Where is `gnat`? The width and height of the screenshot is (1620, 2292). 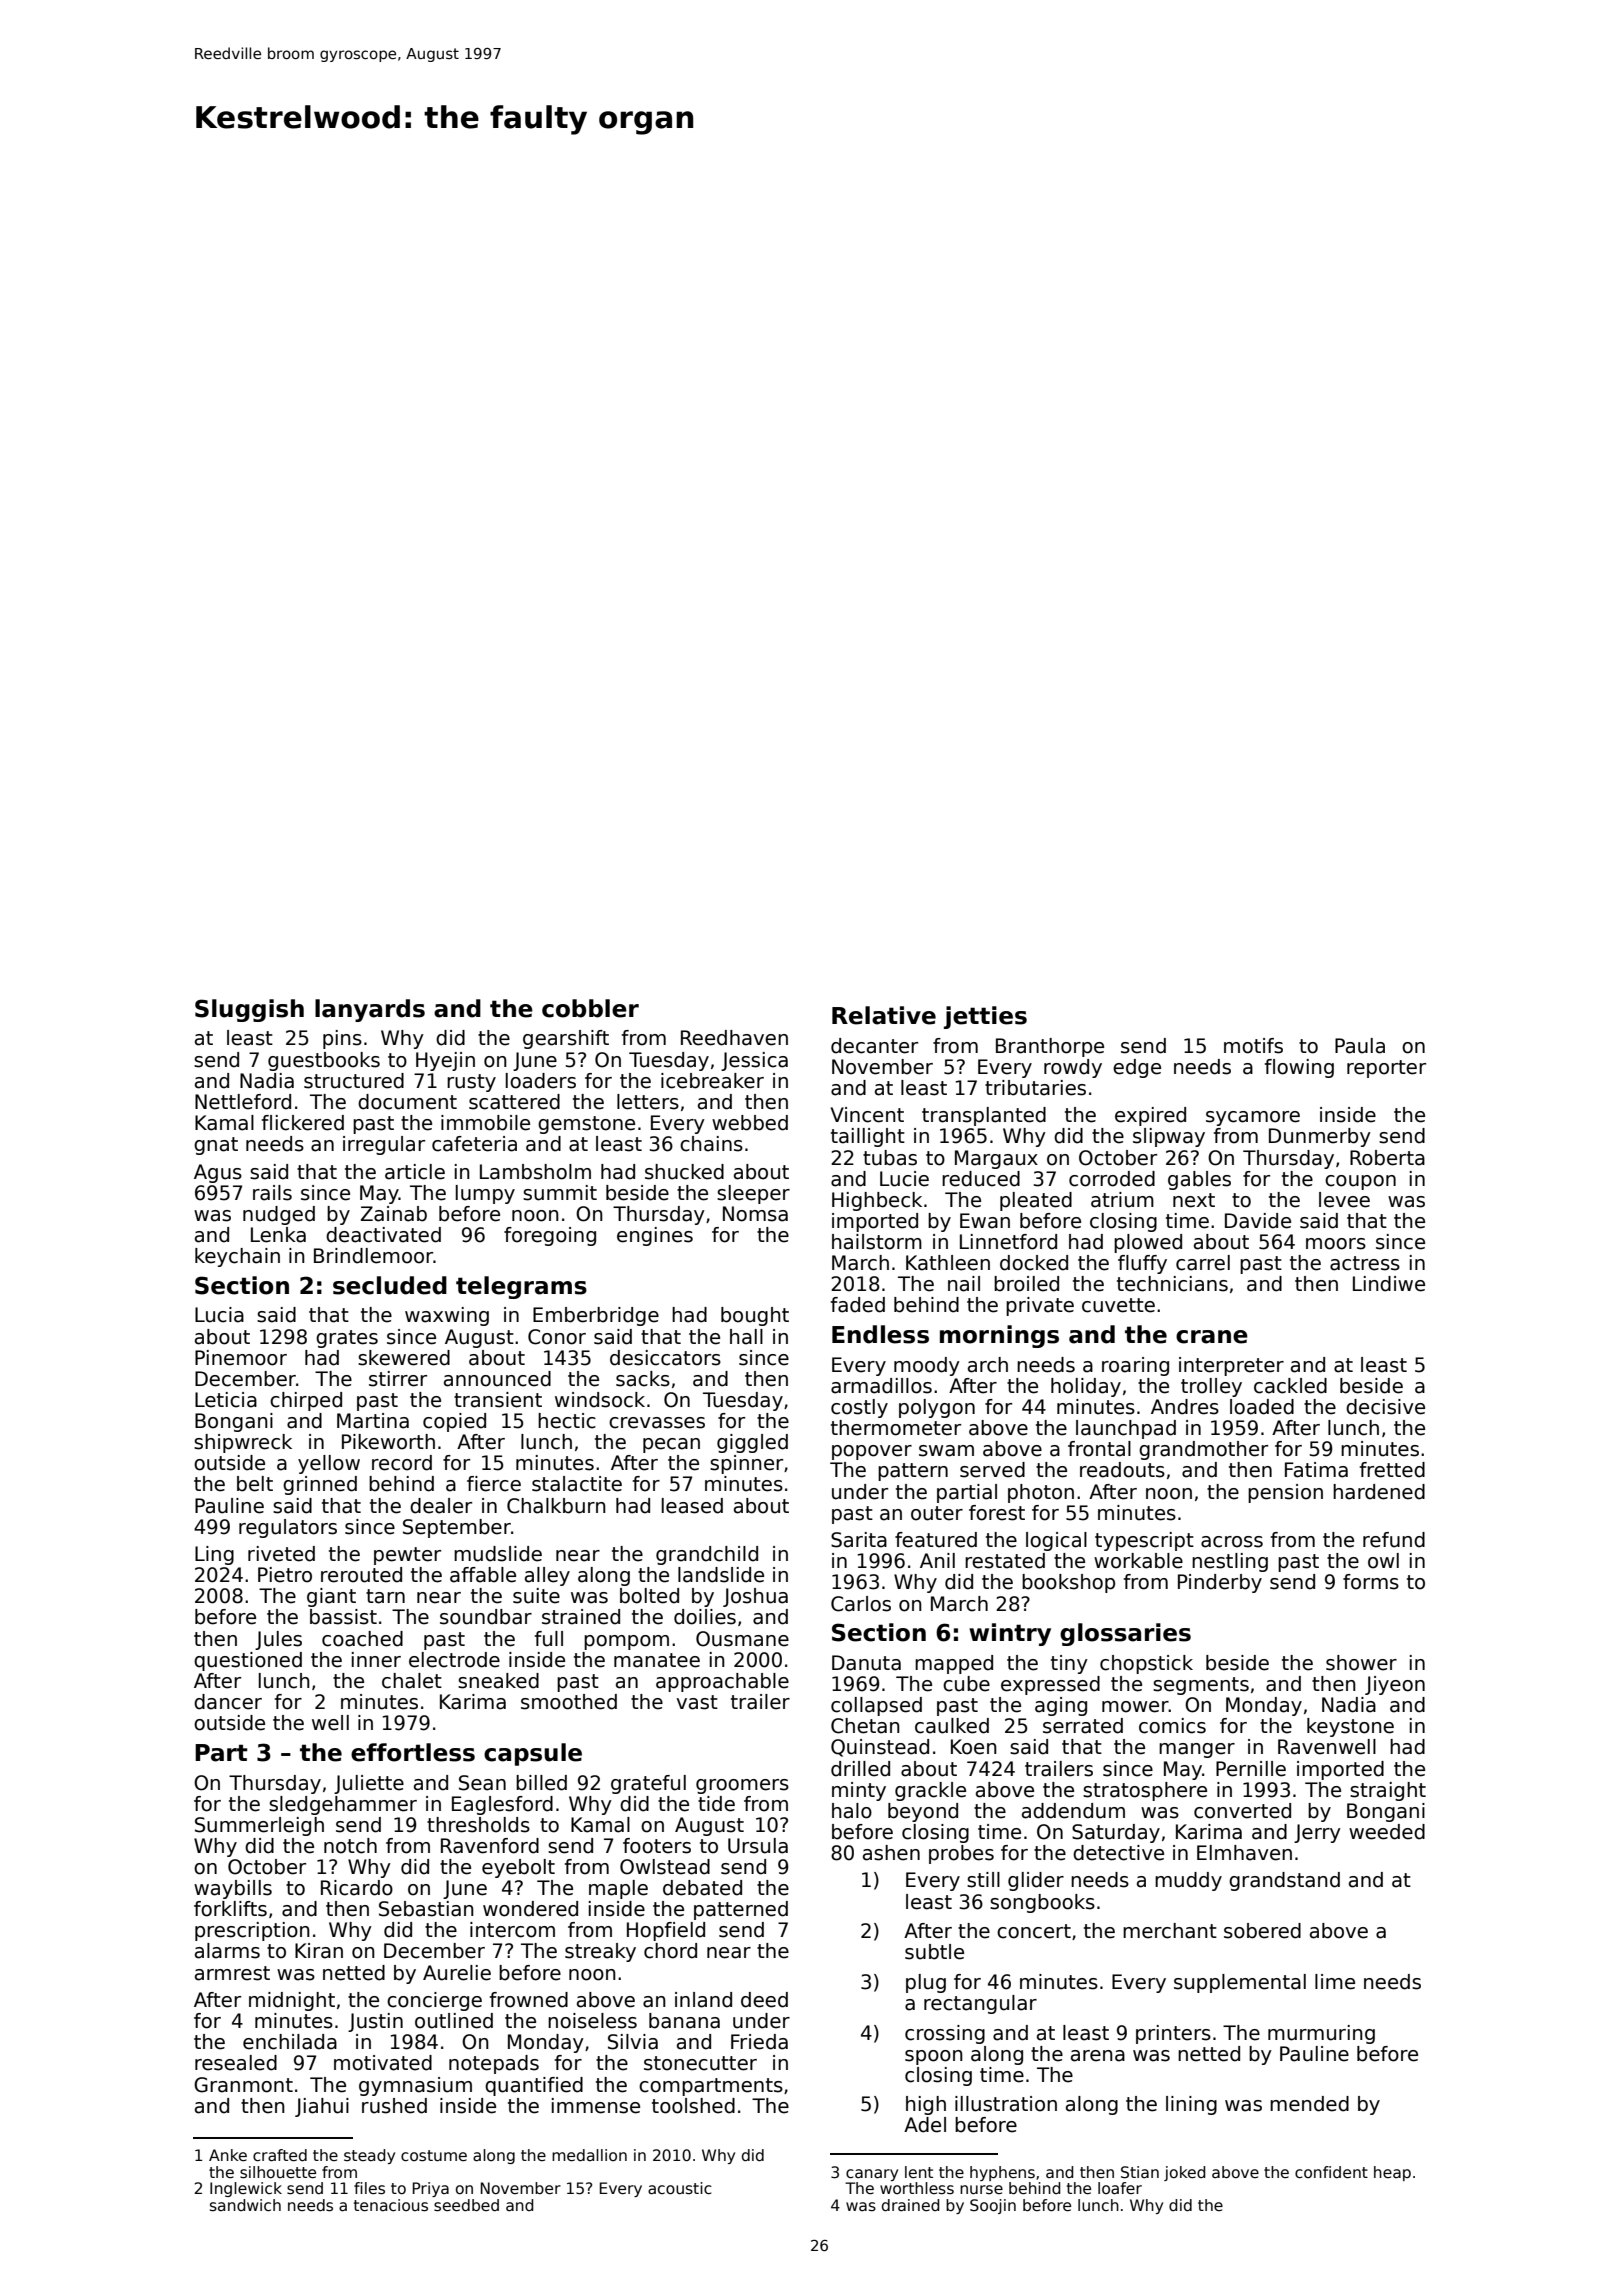
gnat is located at coordinates (216, 1146).
